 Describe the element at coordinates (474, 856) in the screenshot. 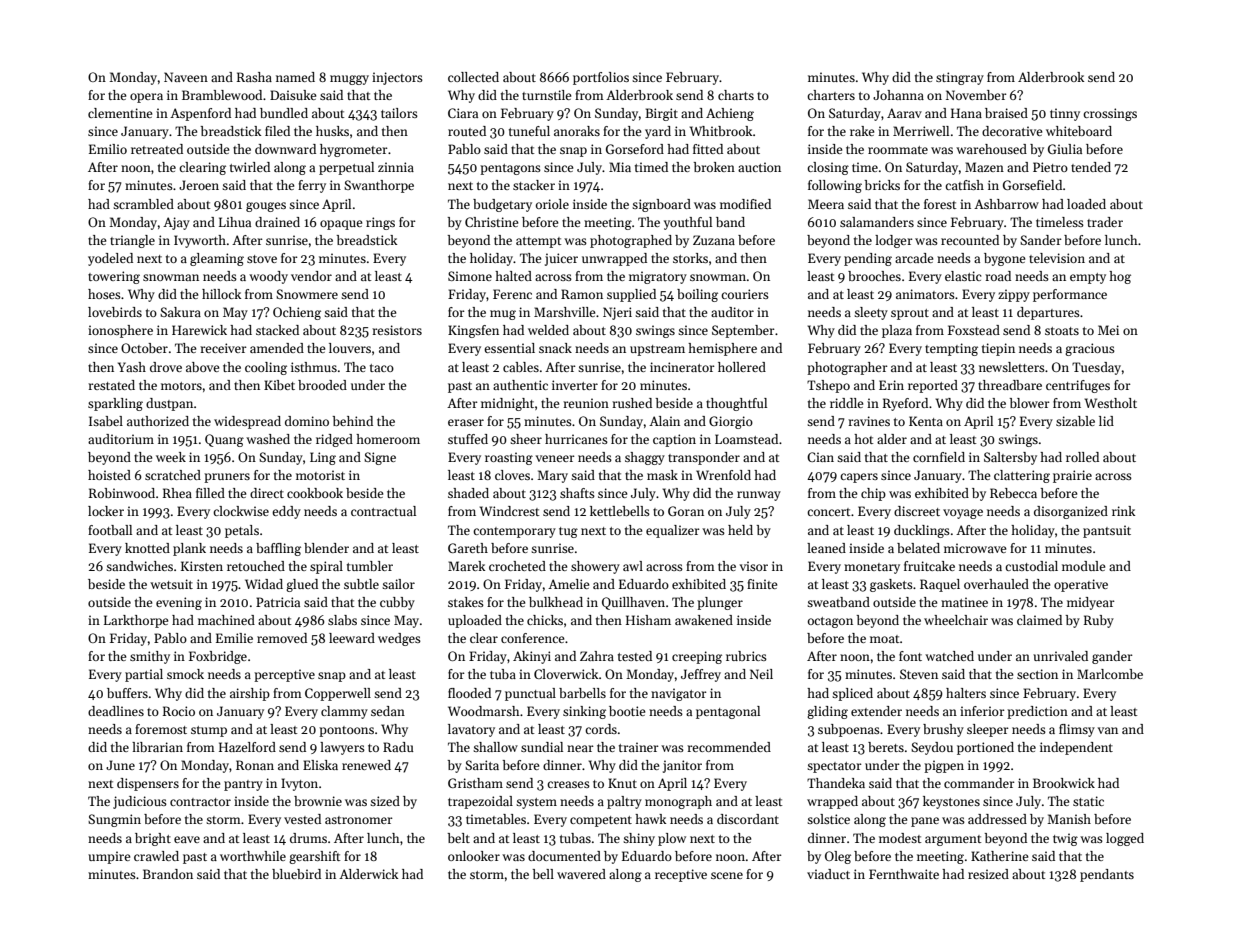

I see `onlooker` at that location.
